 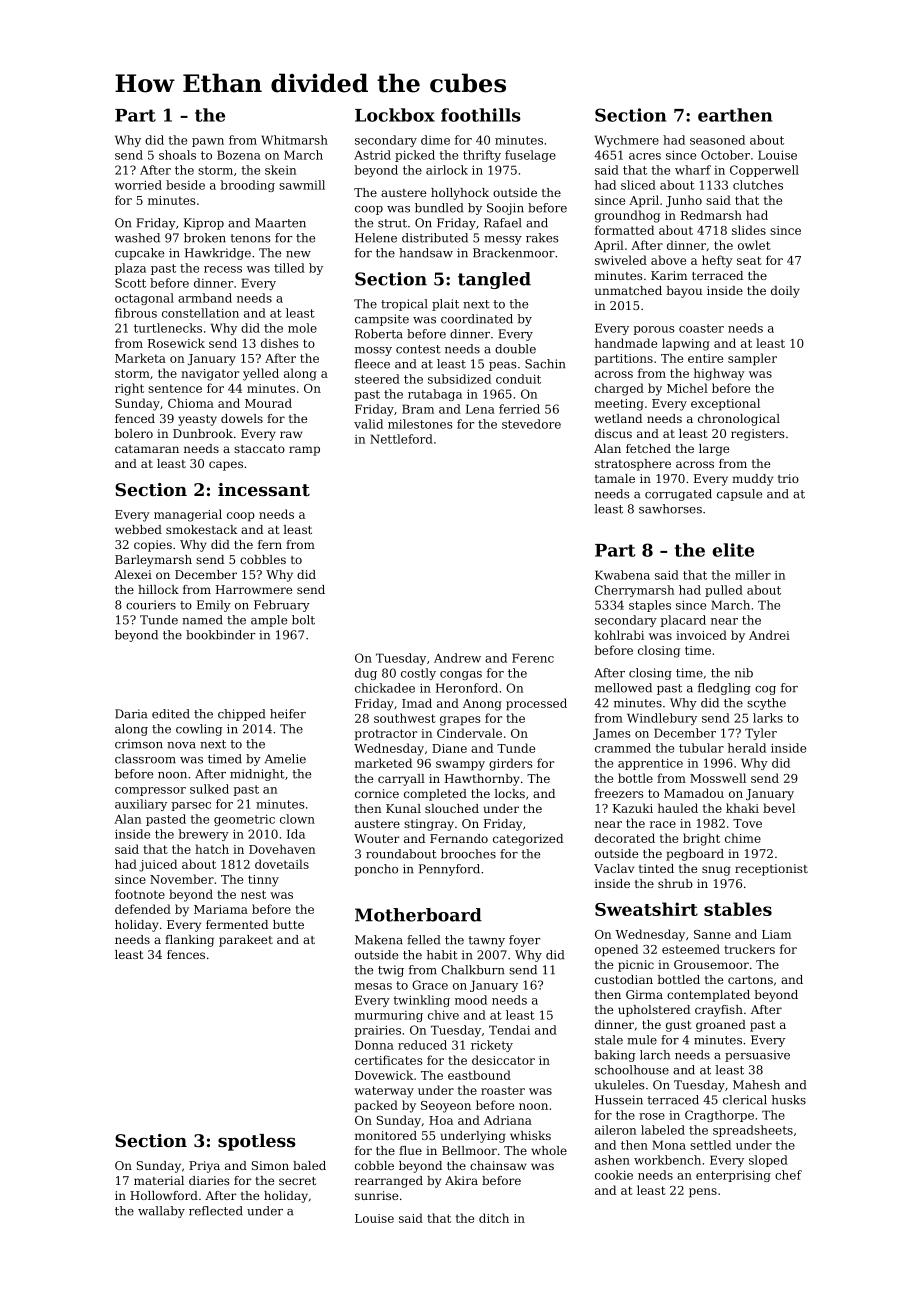 What do you see at coordinates (461, 675) in the screenshot?
I see `congas` at bounding box center [461, 675].
